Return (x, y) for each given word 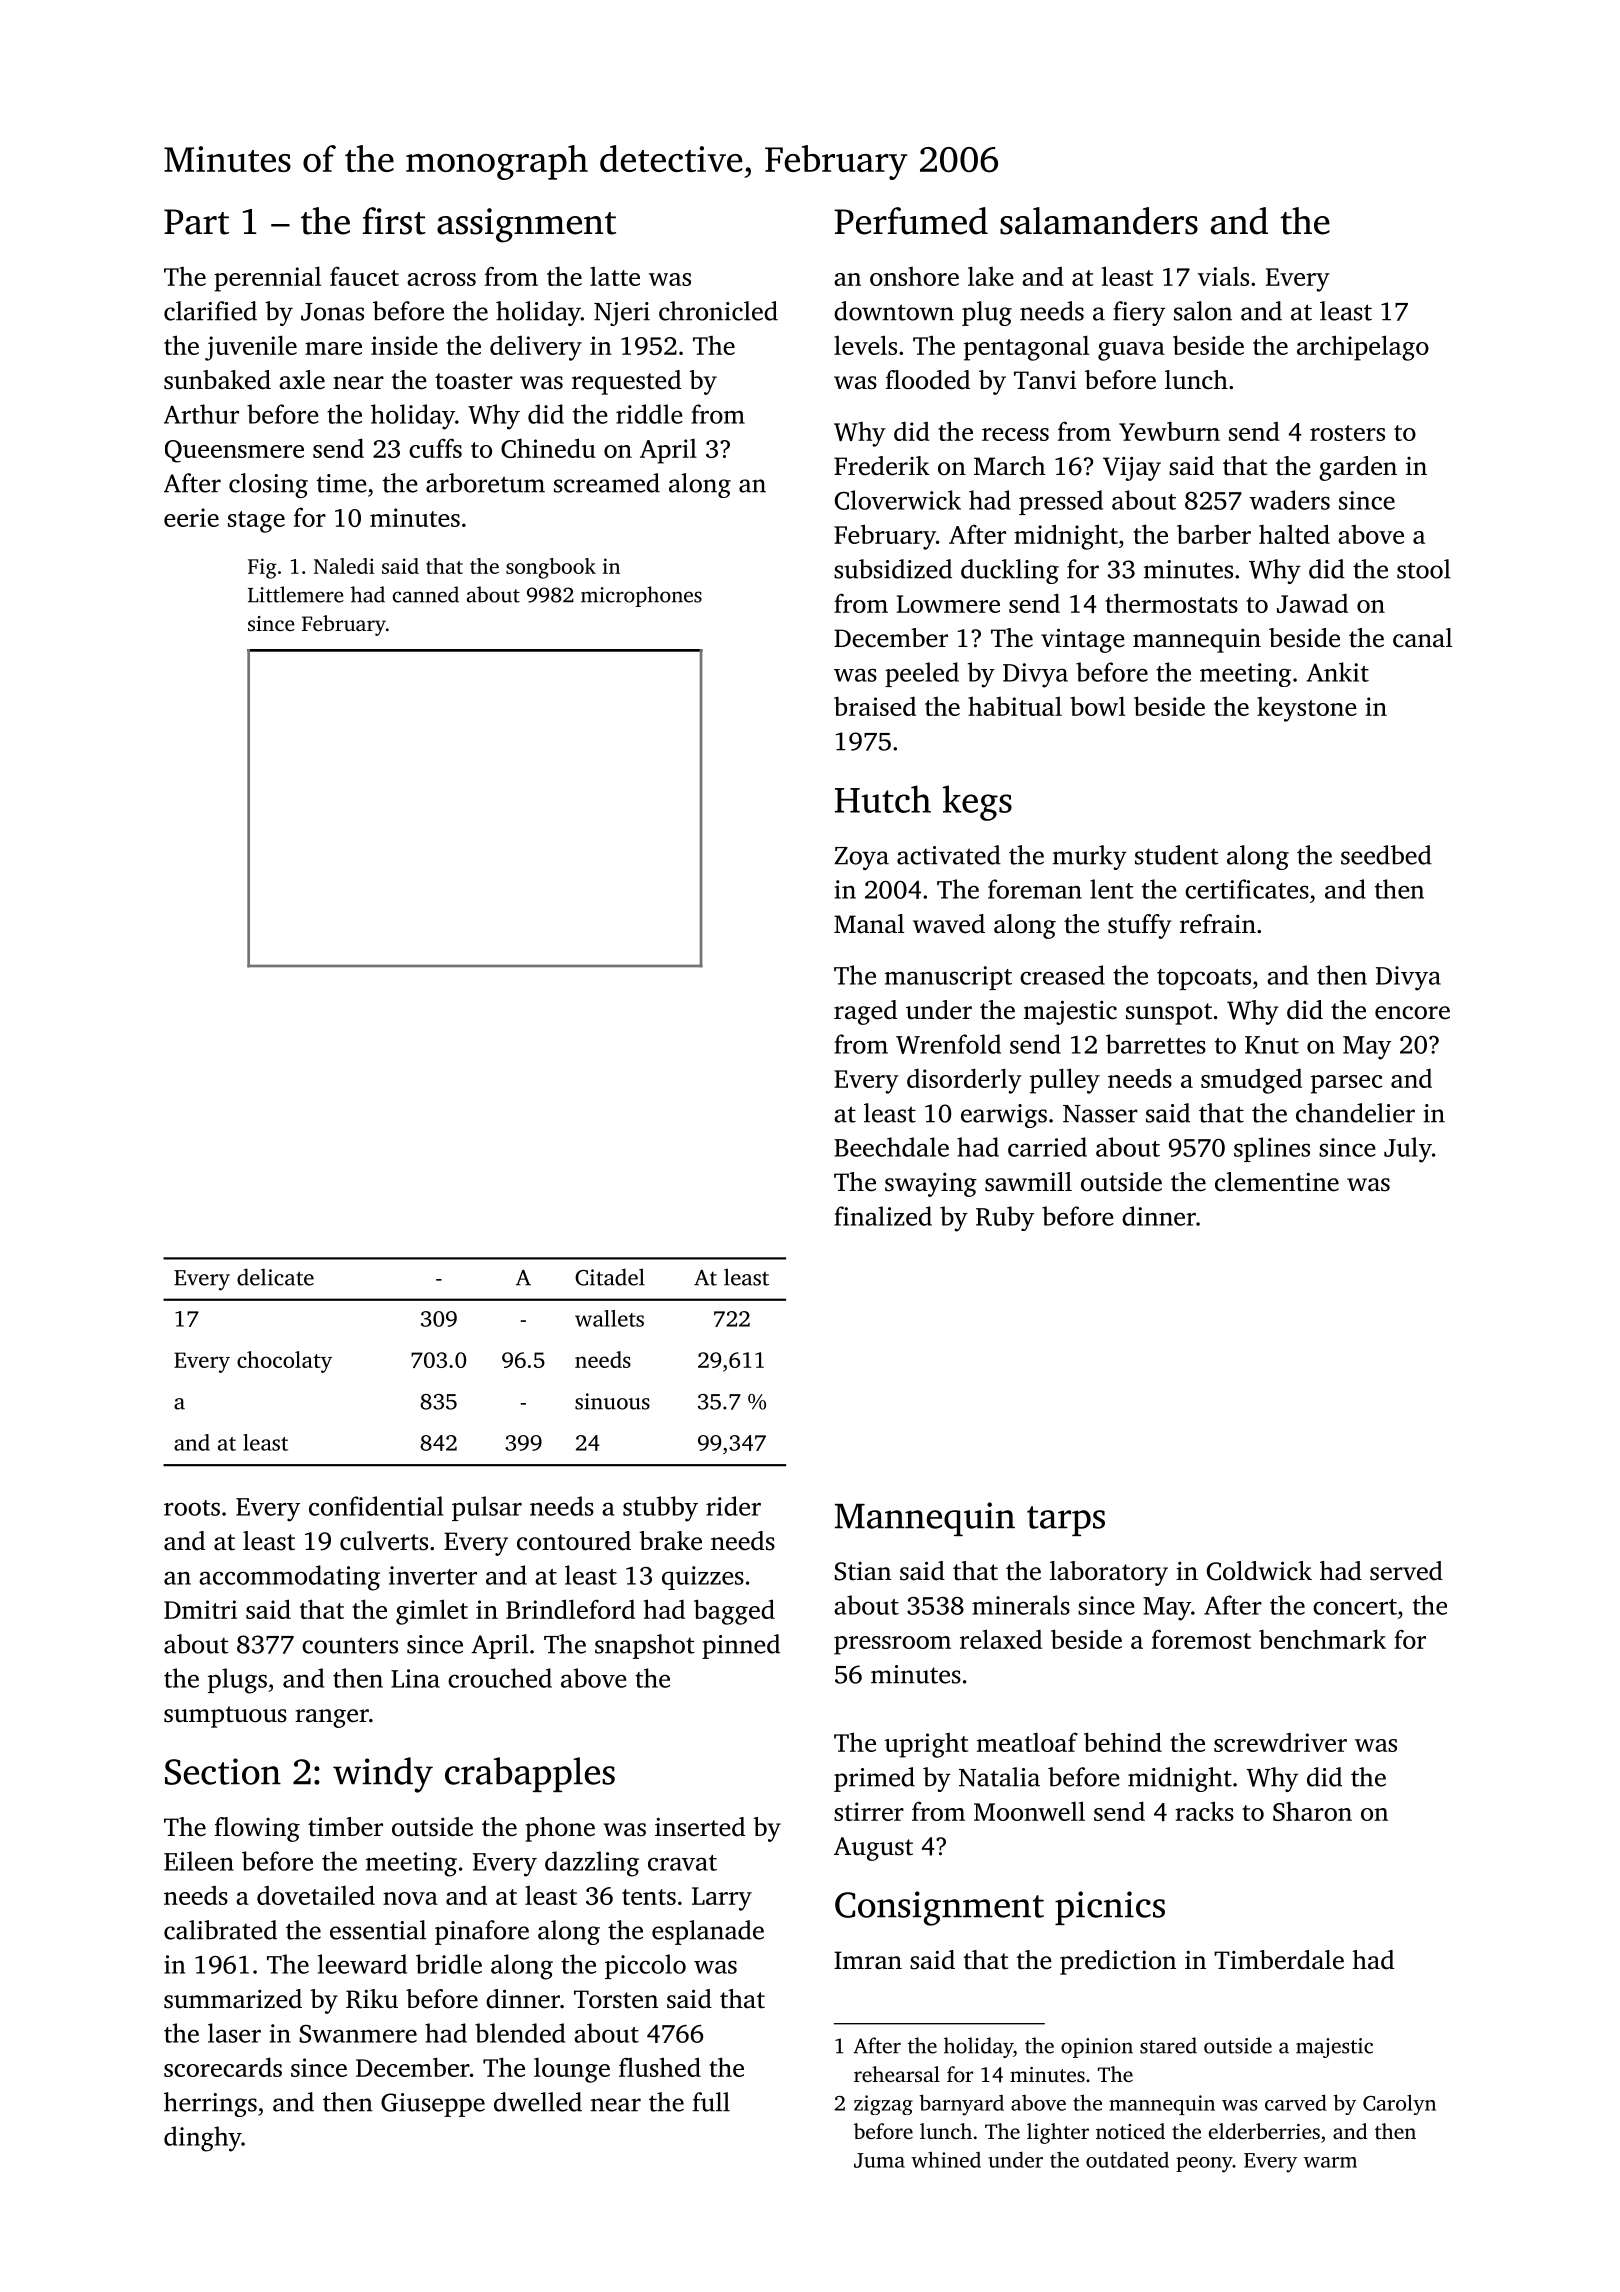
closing (268, 485)
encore (1412, 1013)
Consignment (939, 1908)
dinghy (203, 2139)
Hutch (883, 799)
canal (1422, 638)
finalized (883, 1216)
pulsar (487, 1508)
